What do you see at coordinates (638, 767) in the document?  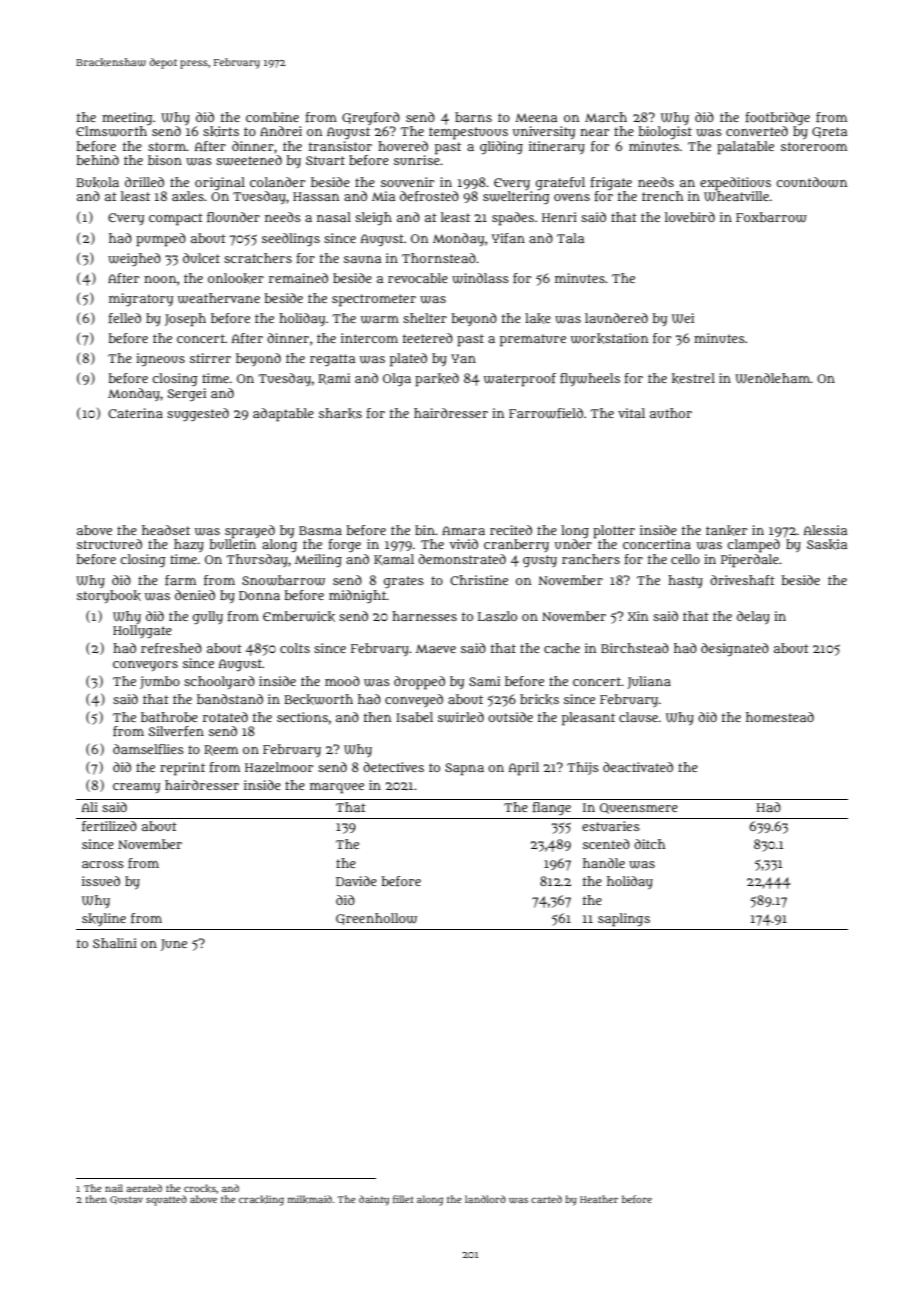 I see `deactivated` at bounding box center [638, 767].
